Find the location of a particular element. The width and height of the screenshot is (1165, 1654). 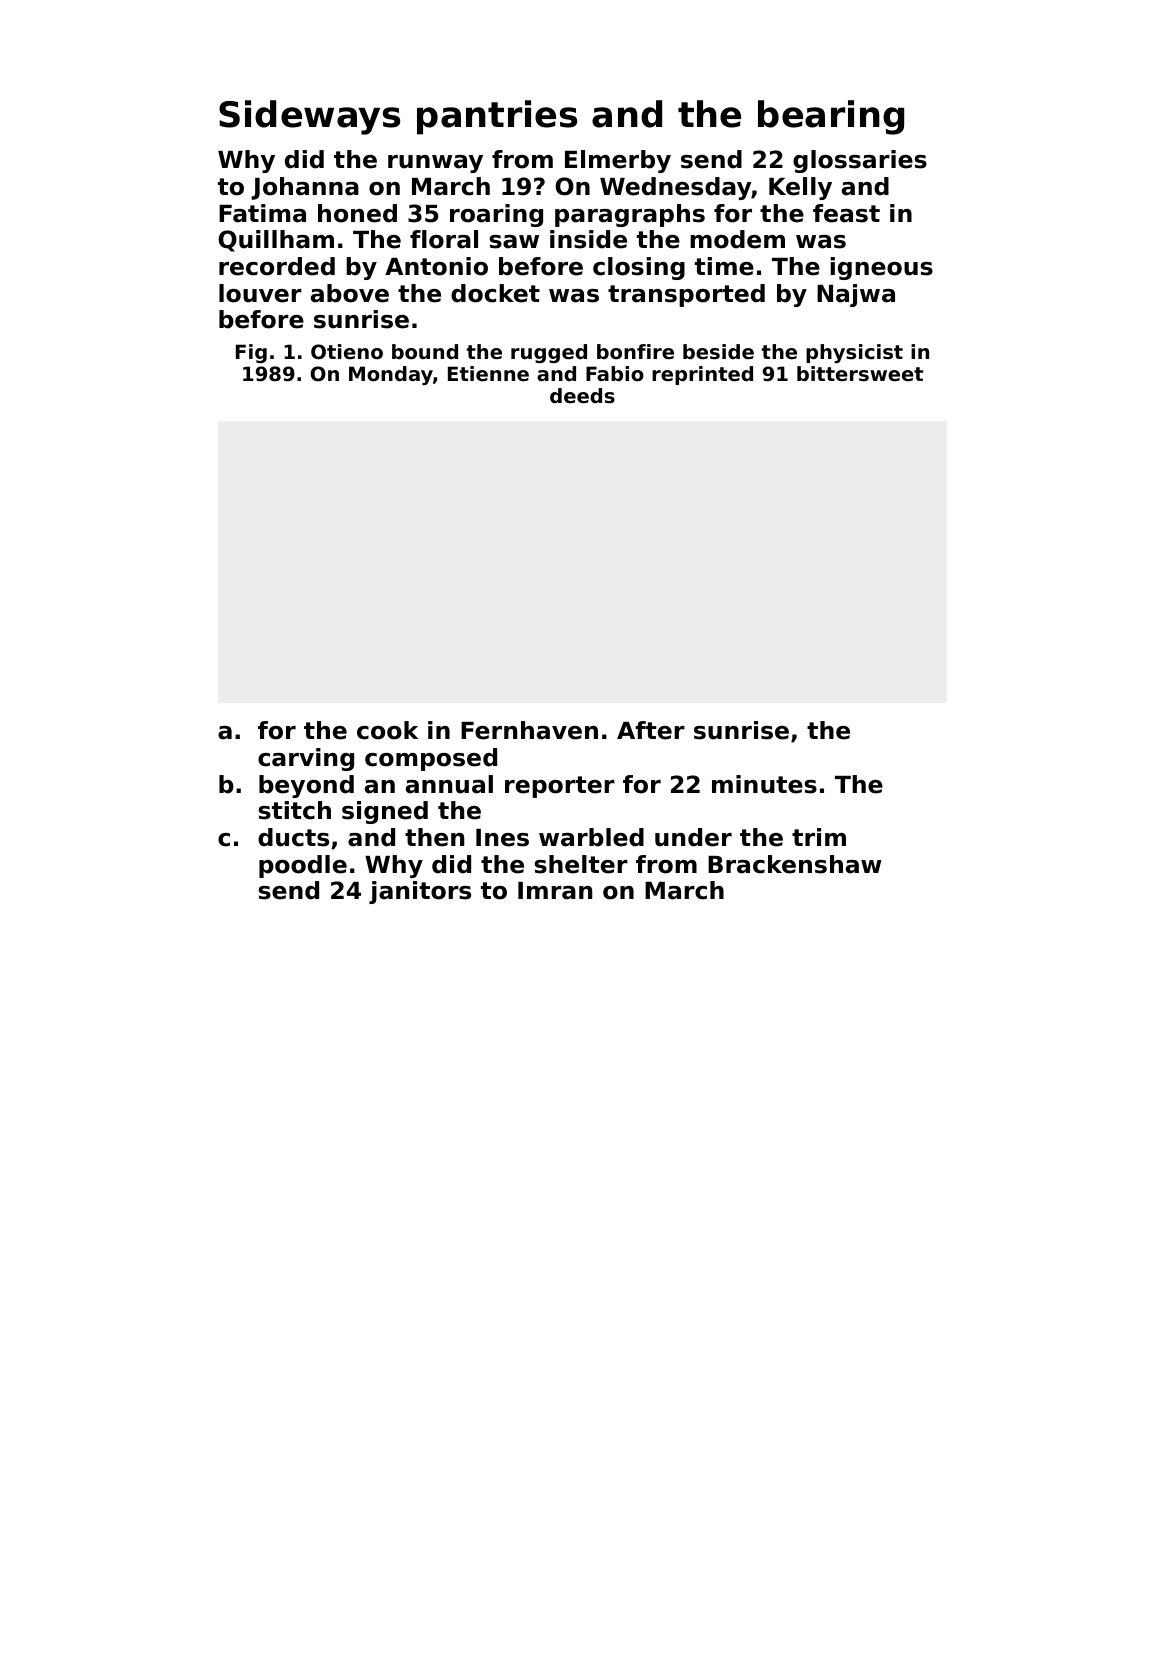

roaring is located at coordinates (496, 215).
